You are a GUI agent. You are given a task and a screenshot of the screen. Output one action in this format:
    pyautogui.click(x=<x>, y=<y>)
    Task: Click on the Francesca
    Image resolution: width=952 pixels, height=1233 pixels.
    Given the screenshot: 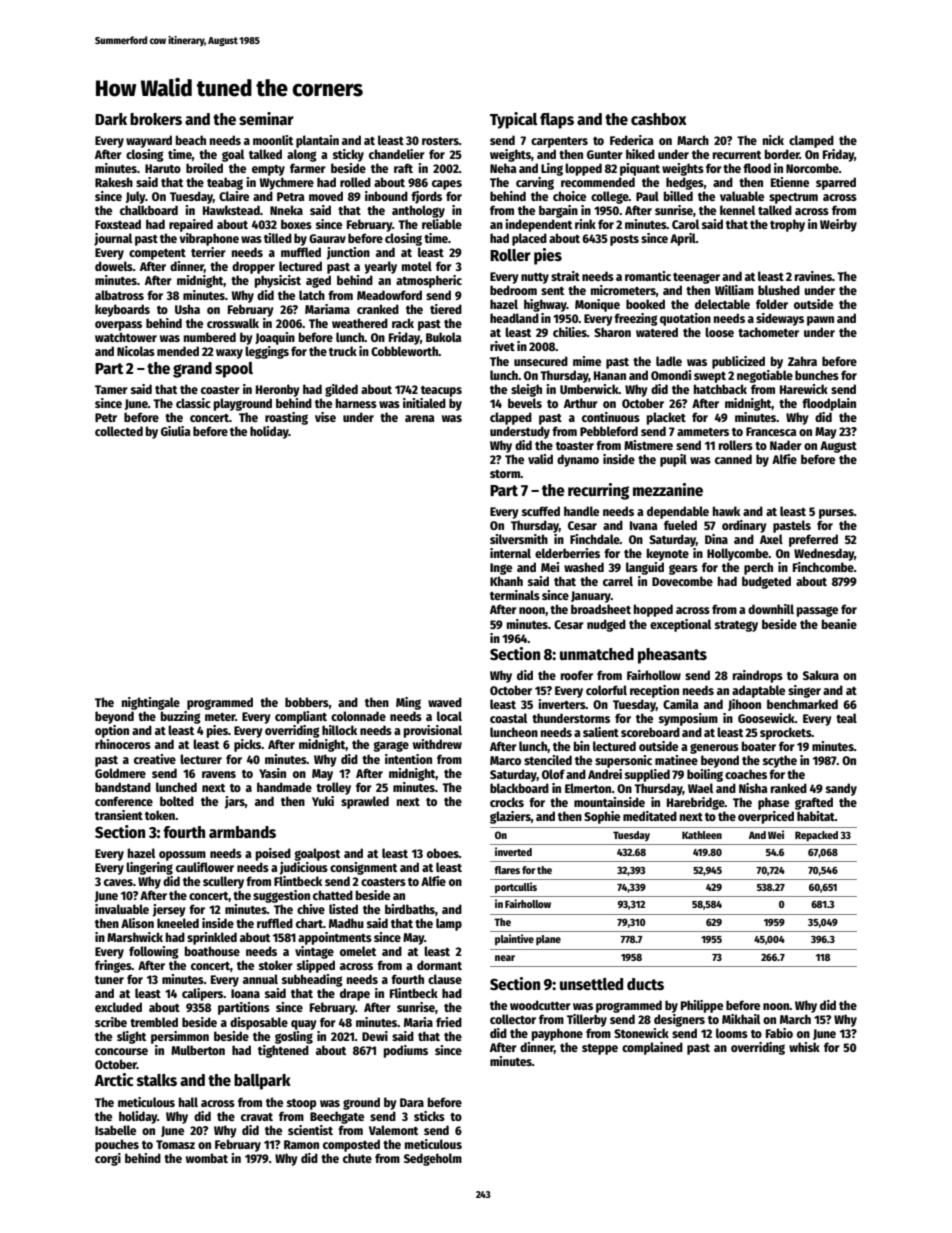 What is the action you would take?
    pyautogui.click(x=771, y=431)
